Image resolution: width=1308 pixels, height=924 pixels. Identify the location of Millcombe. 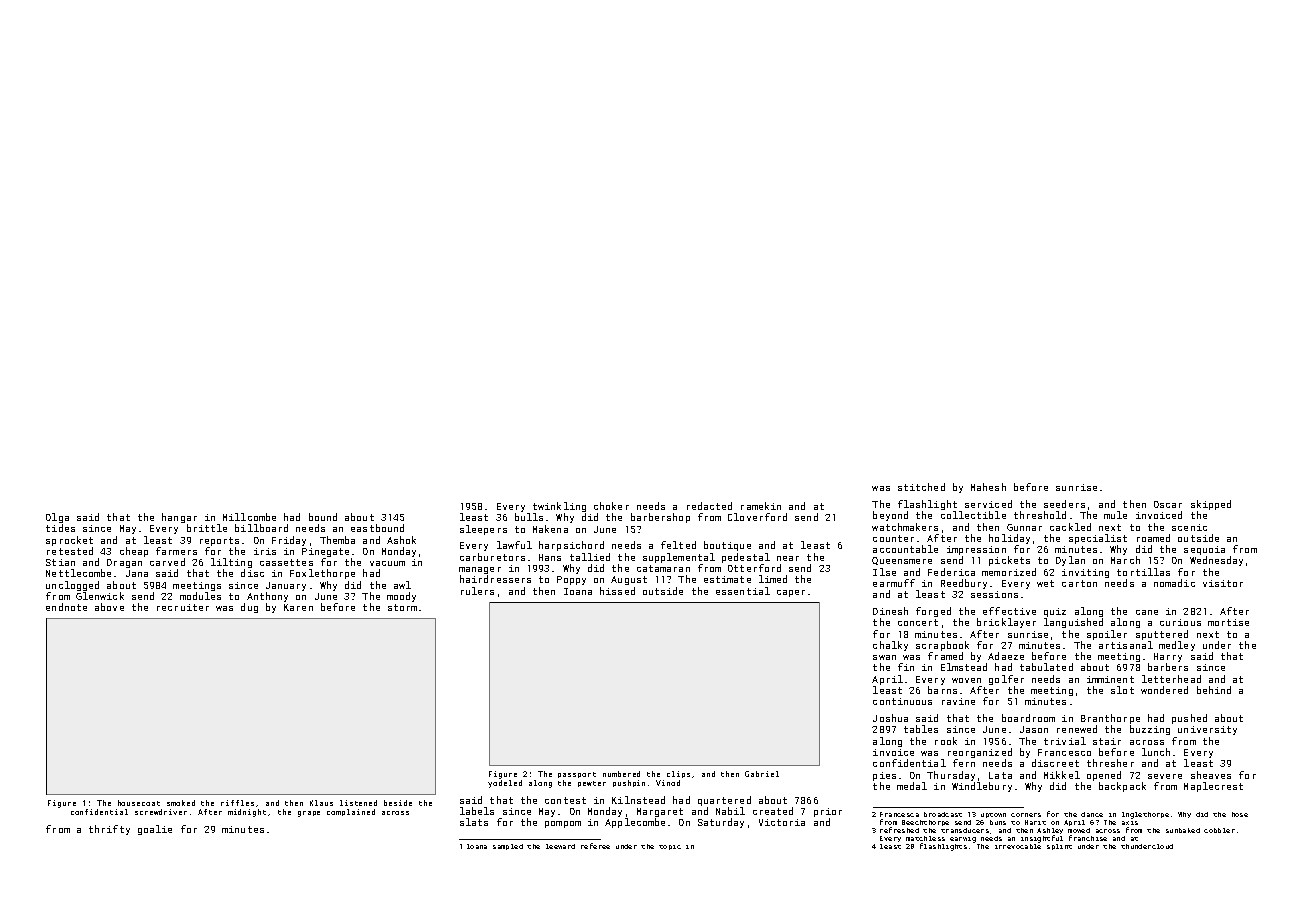
(249, 517).
